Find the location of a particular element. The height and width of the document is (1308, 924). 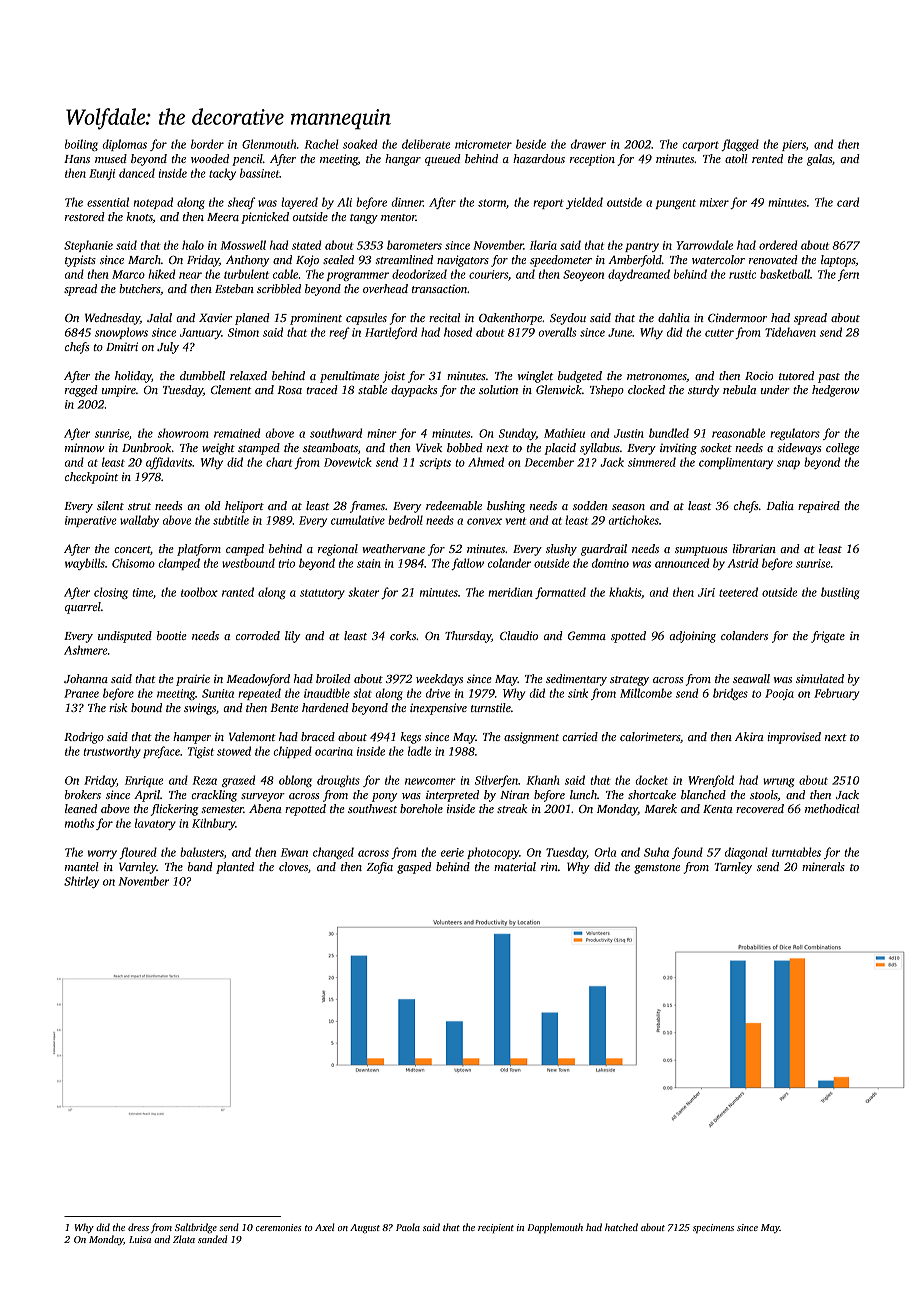

piers is located at coordinates (794, 145).
